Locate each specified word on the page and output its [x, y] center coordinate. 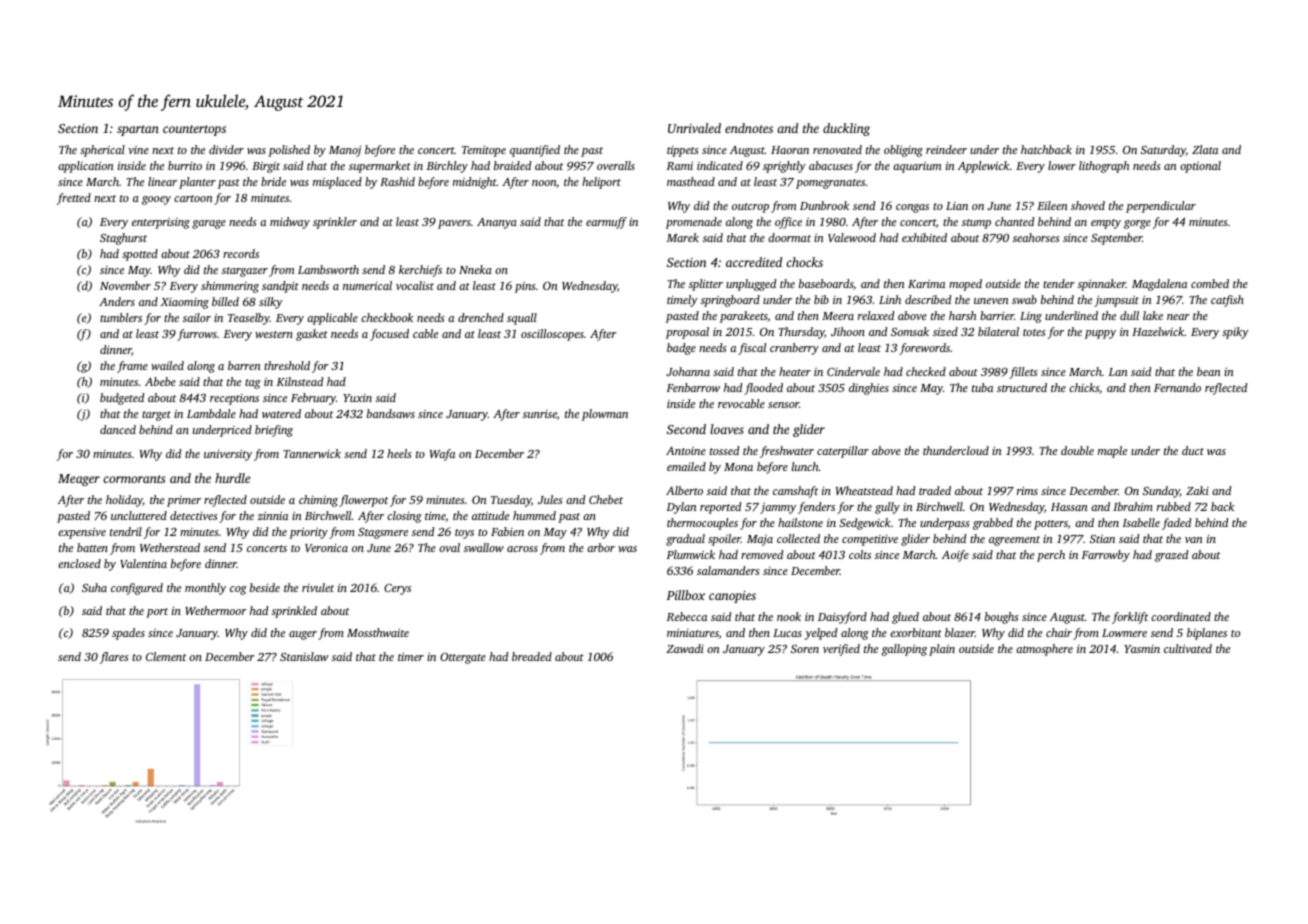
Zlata [1205, 149]
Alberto [684, 490]
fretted [74, 199]
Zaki [1197, 490]
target [156, 416]
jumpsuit [1116, 301]
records [241, 253]
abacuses [831, 165]
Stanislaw [304, 656]
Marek [683, 237]
